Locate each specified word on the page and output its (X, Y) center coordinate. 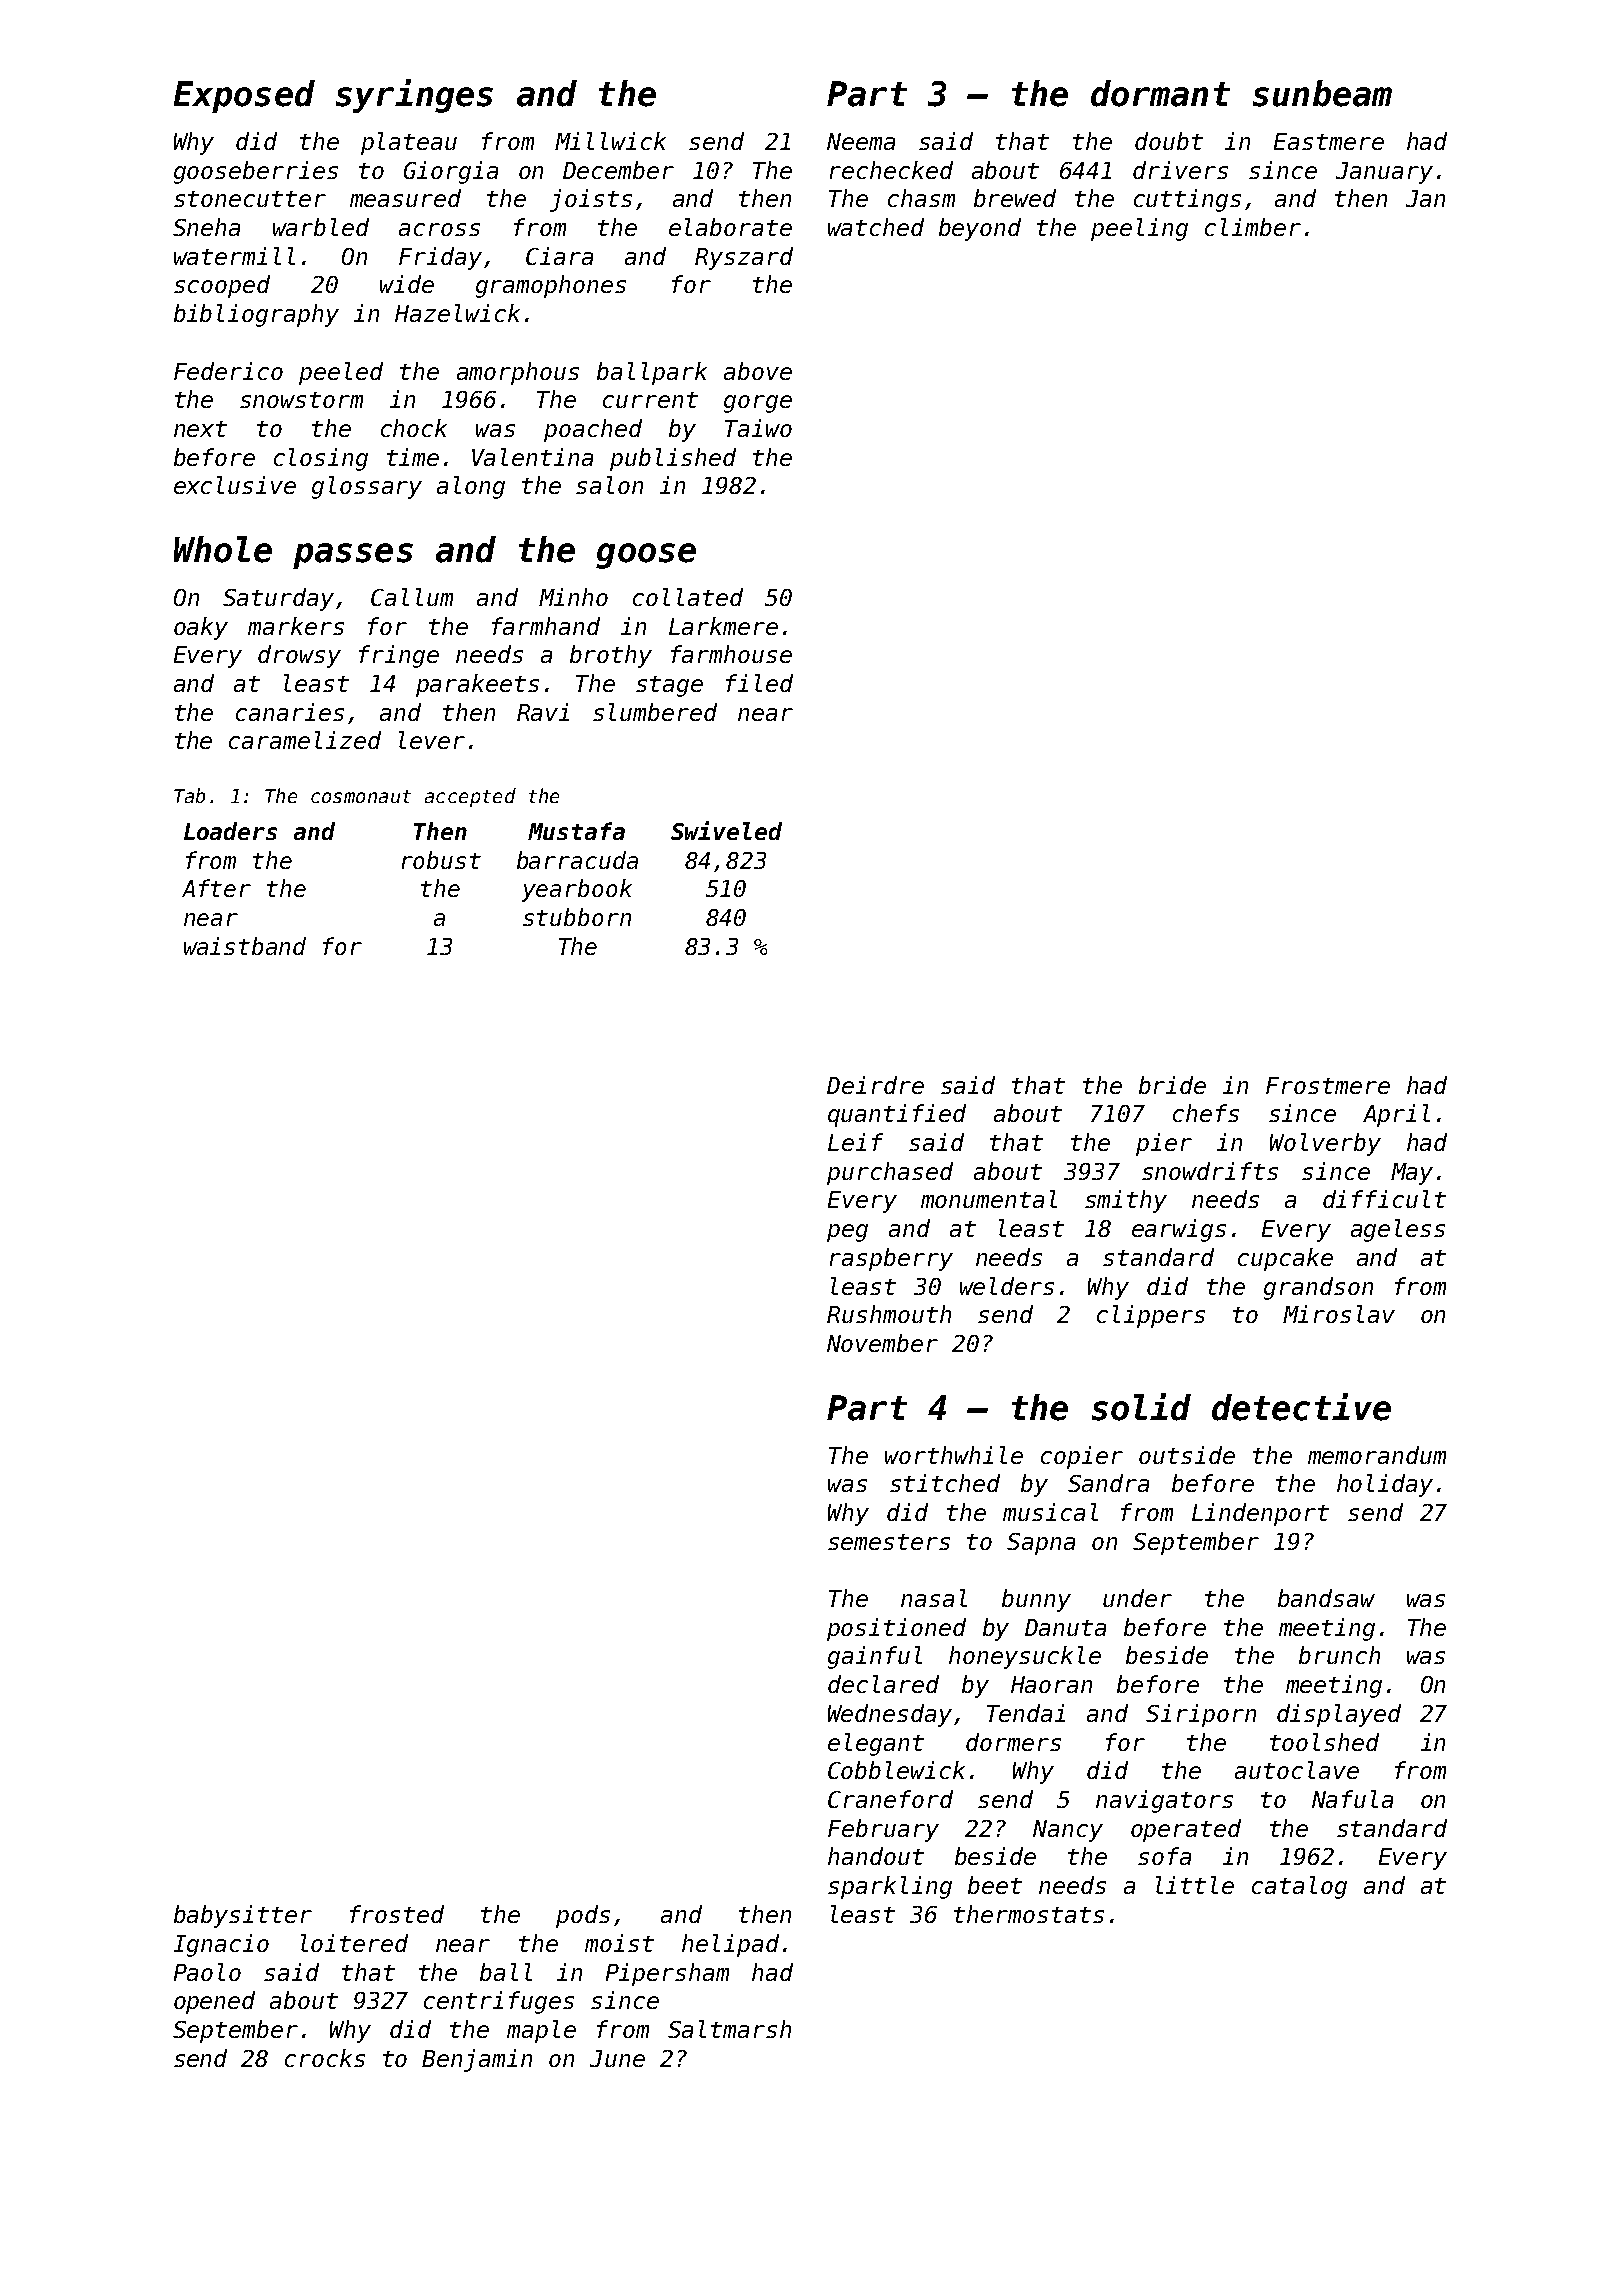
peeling (1139, 229)
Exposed (244, 96)
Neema (861, 141)
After (216, 888)
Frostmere (1328, 1085)
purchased (890, 1173)
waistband (245, 946)
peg (847, 1233)
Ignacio (221, 1945)
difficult (1384, 1199)
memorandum (1377, 1455)
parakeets (477, 685)
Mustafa (576, 831)
